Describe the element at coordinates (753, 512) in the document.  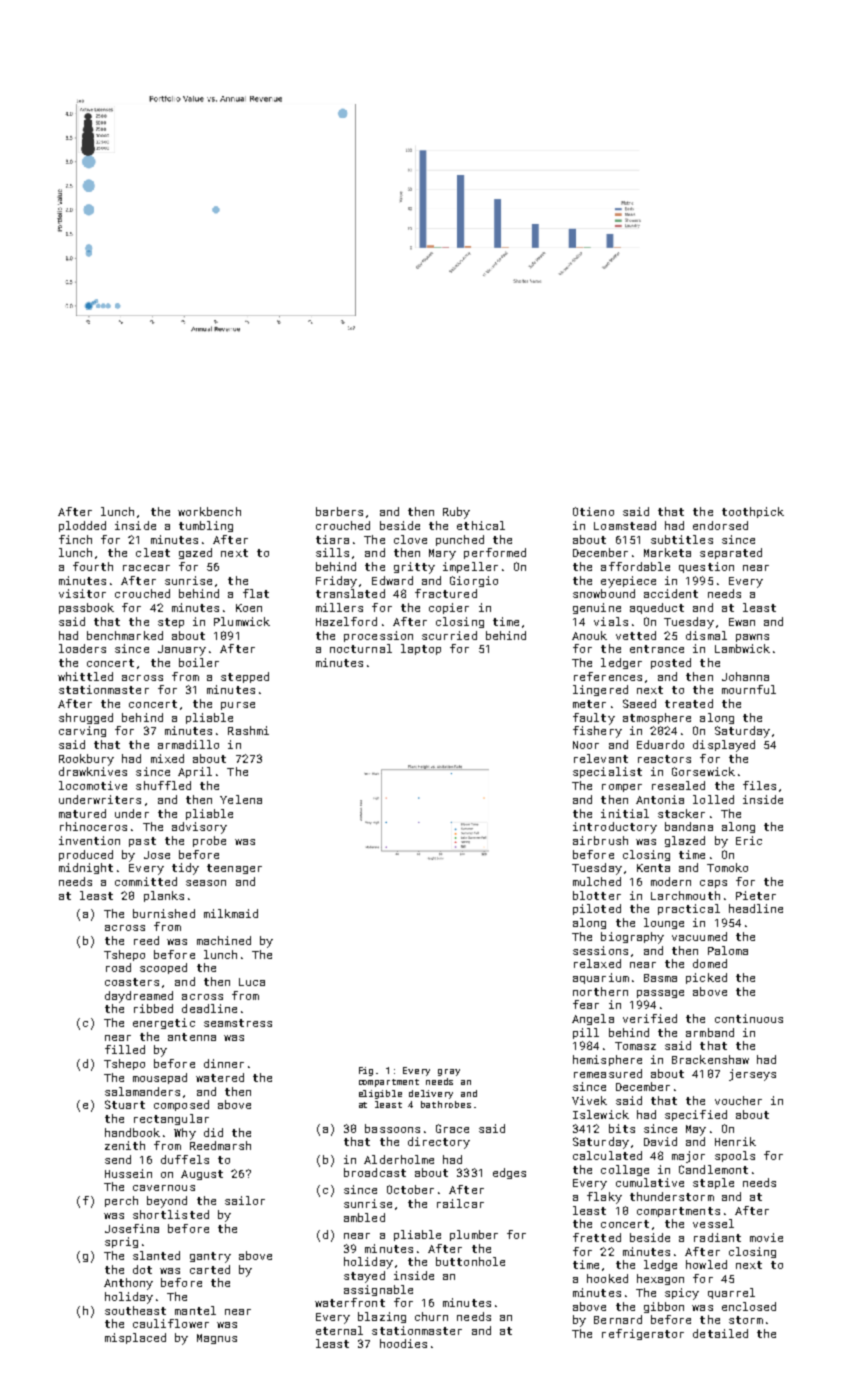
I see `toothpick` at that location.
